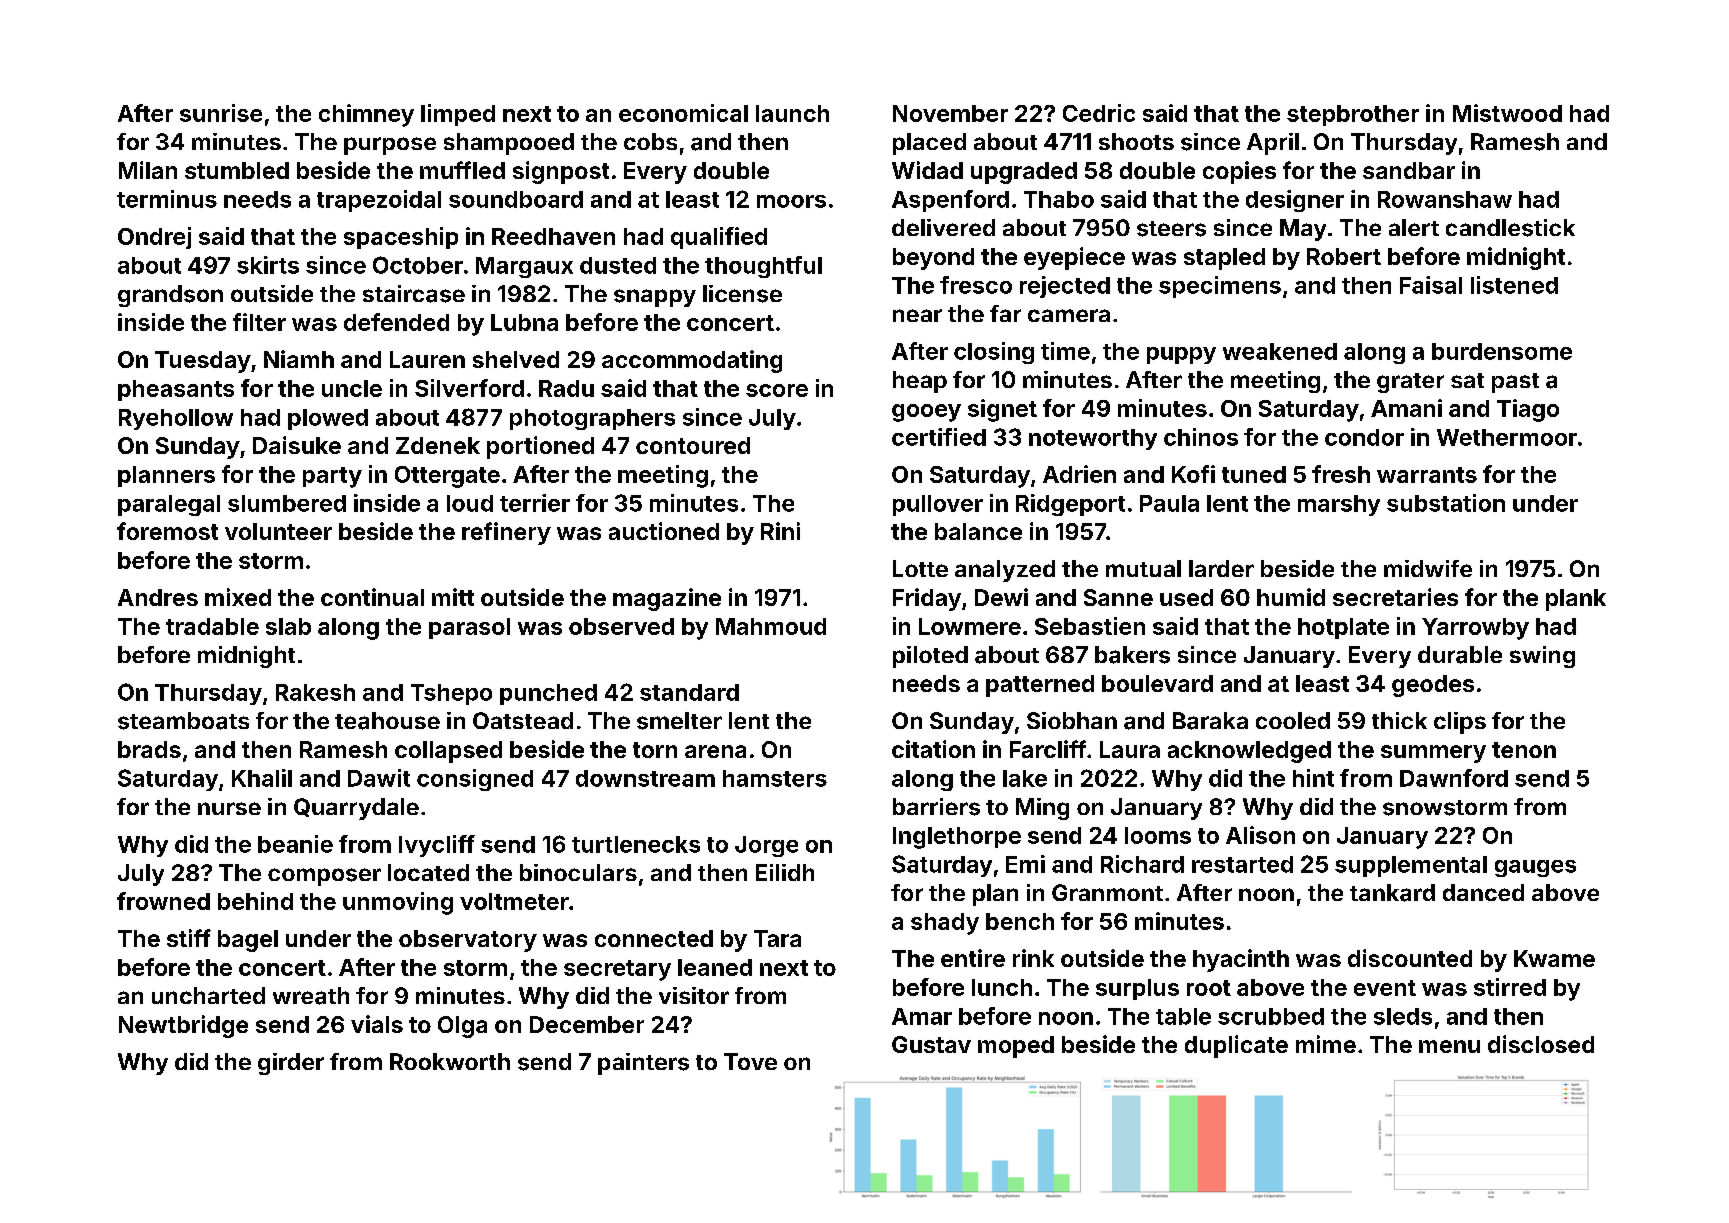  I want to click on hyacinth, so click(1241, 960).
